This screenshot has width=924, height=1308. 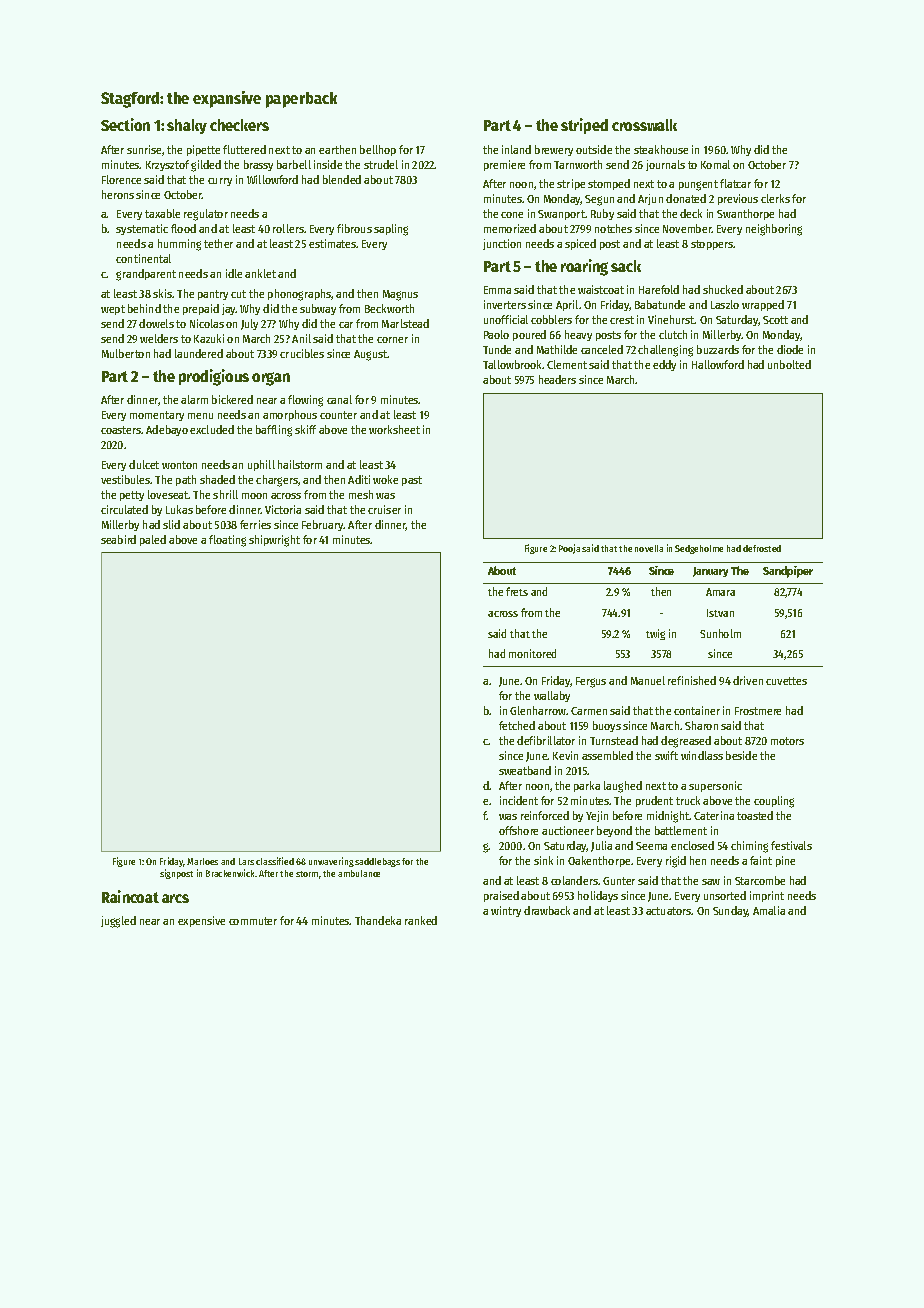 I want to click on Pooja, so click(x=569, y=549).
